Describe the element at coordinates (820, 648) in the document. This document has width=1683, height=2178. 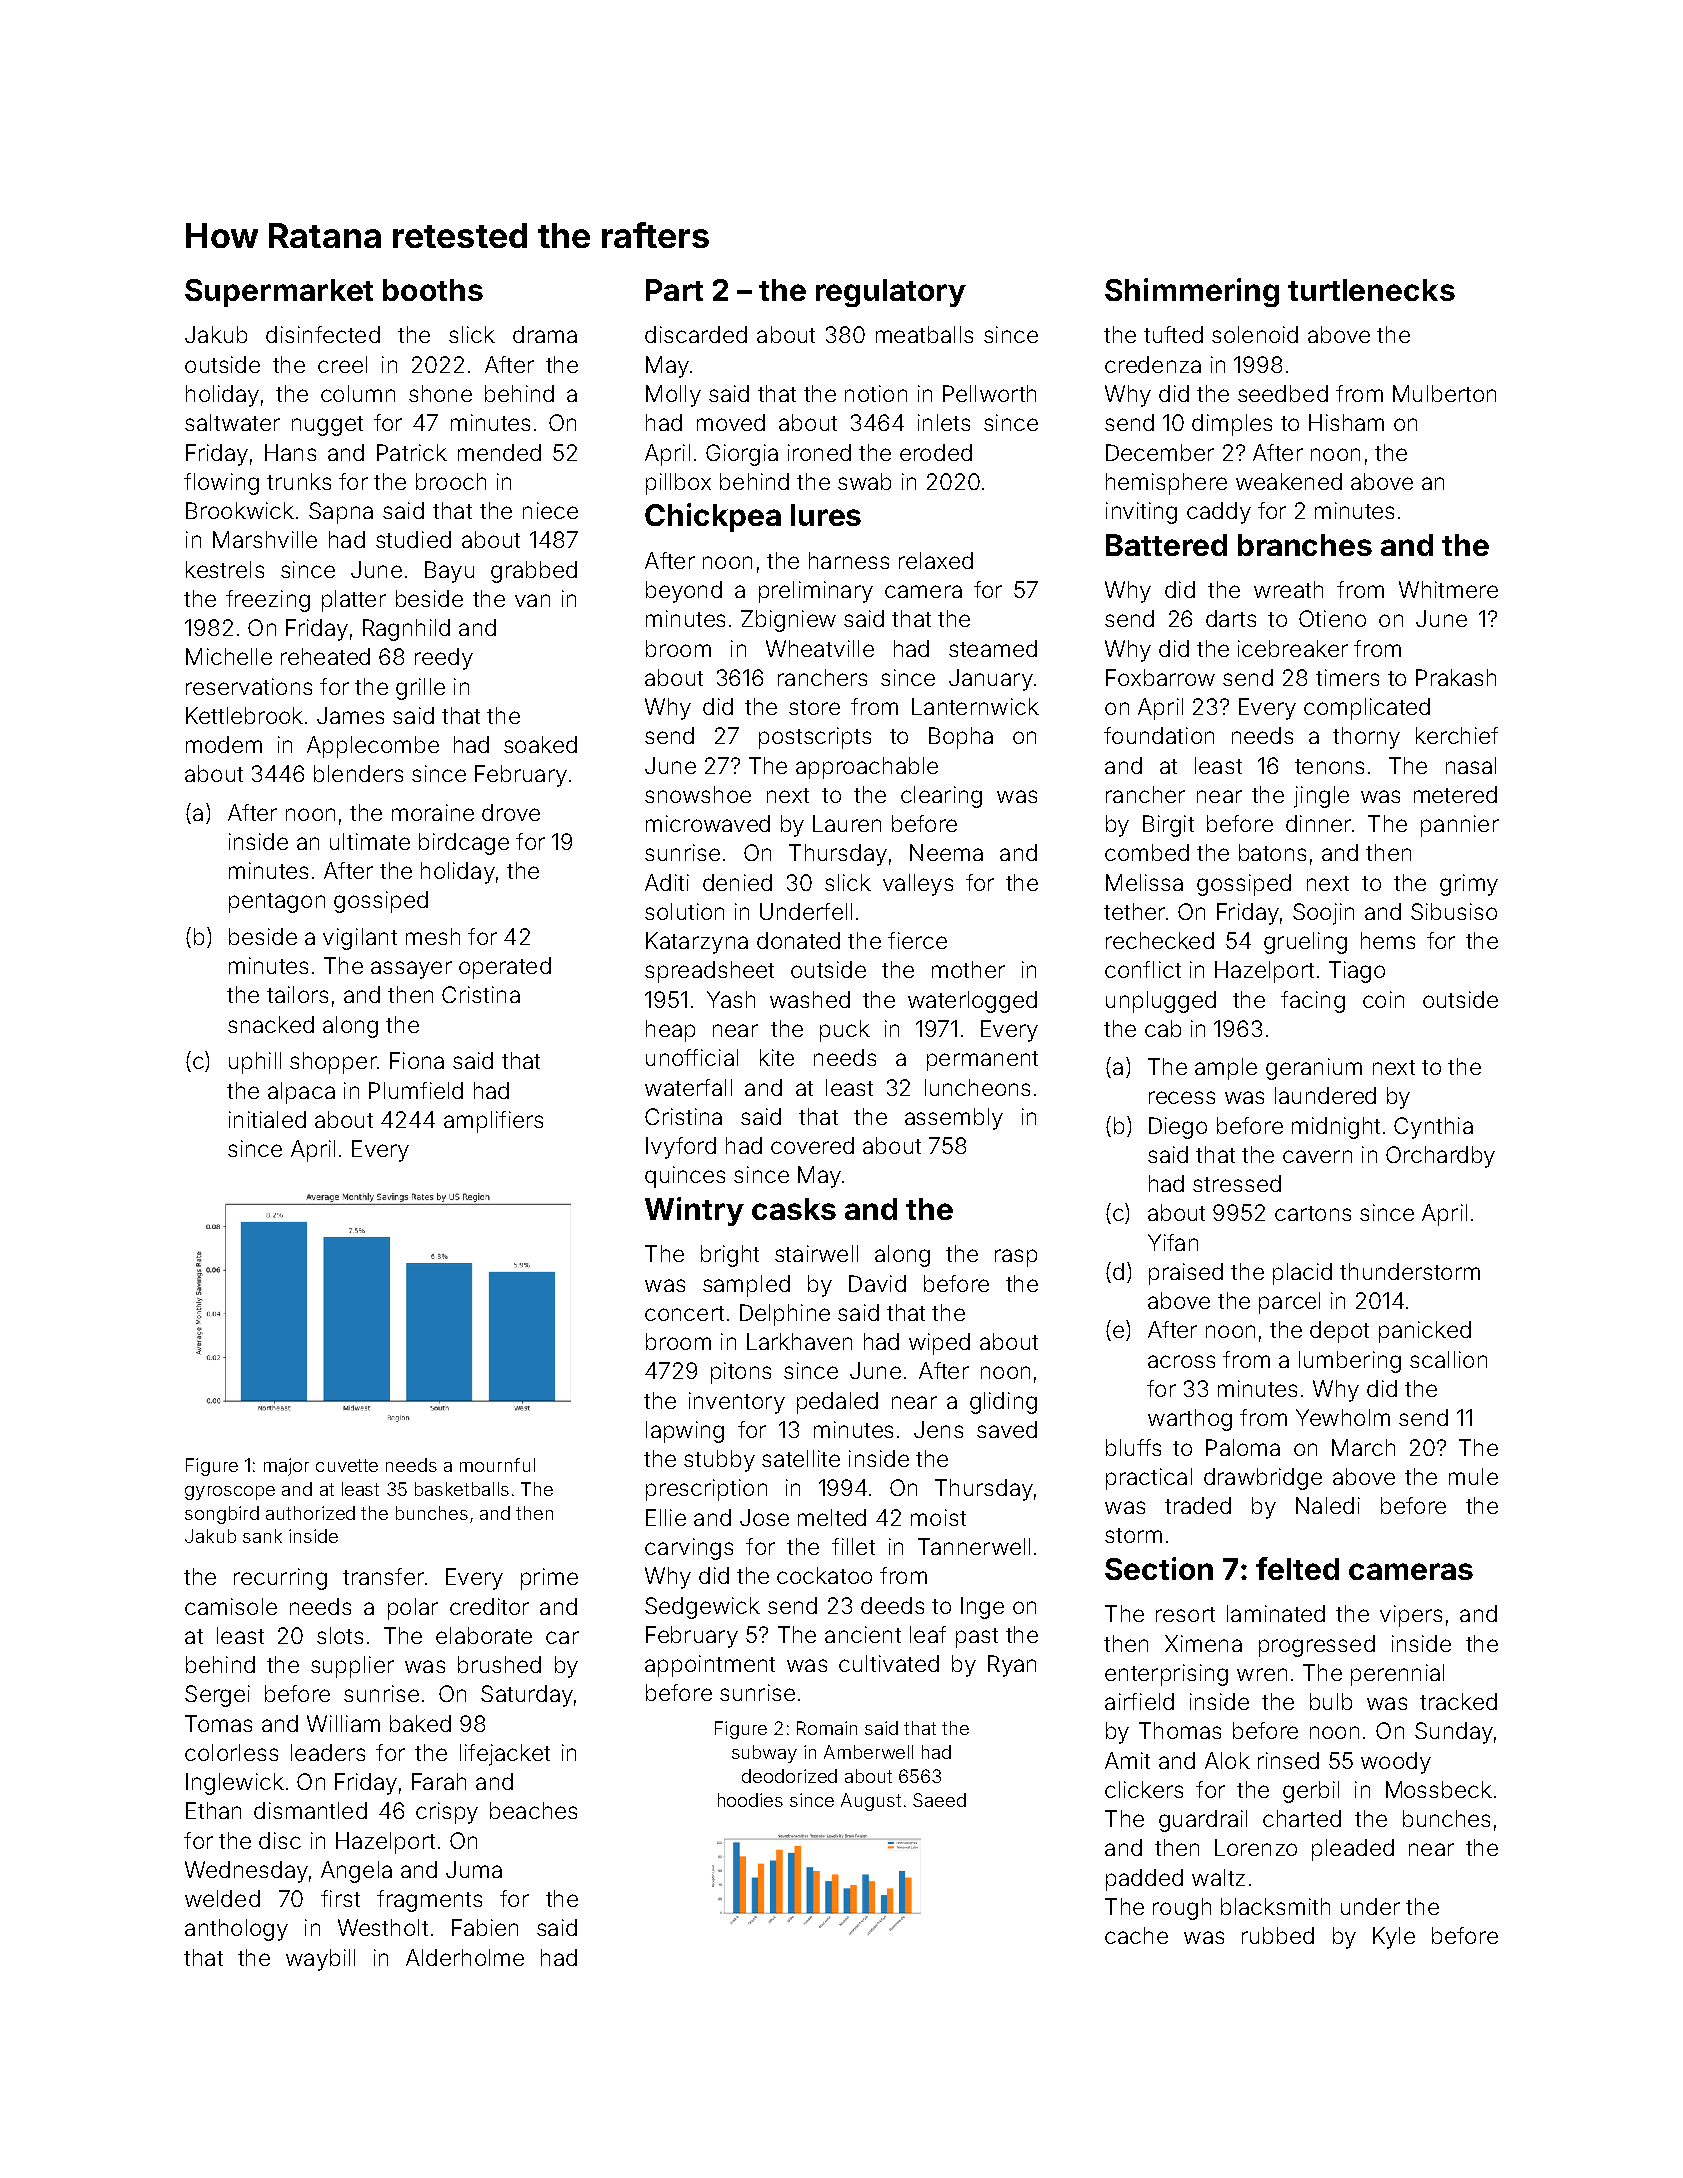
I see `Wheatville` at that location.
